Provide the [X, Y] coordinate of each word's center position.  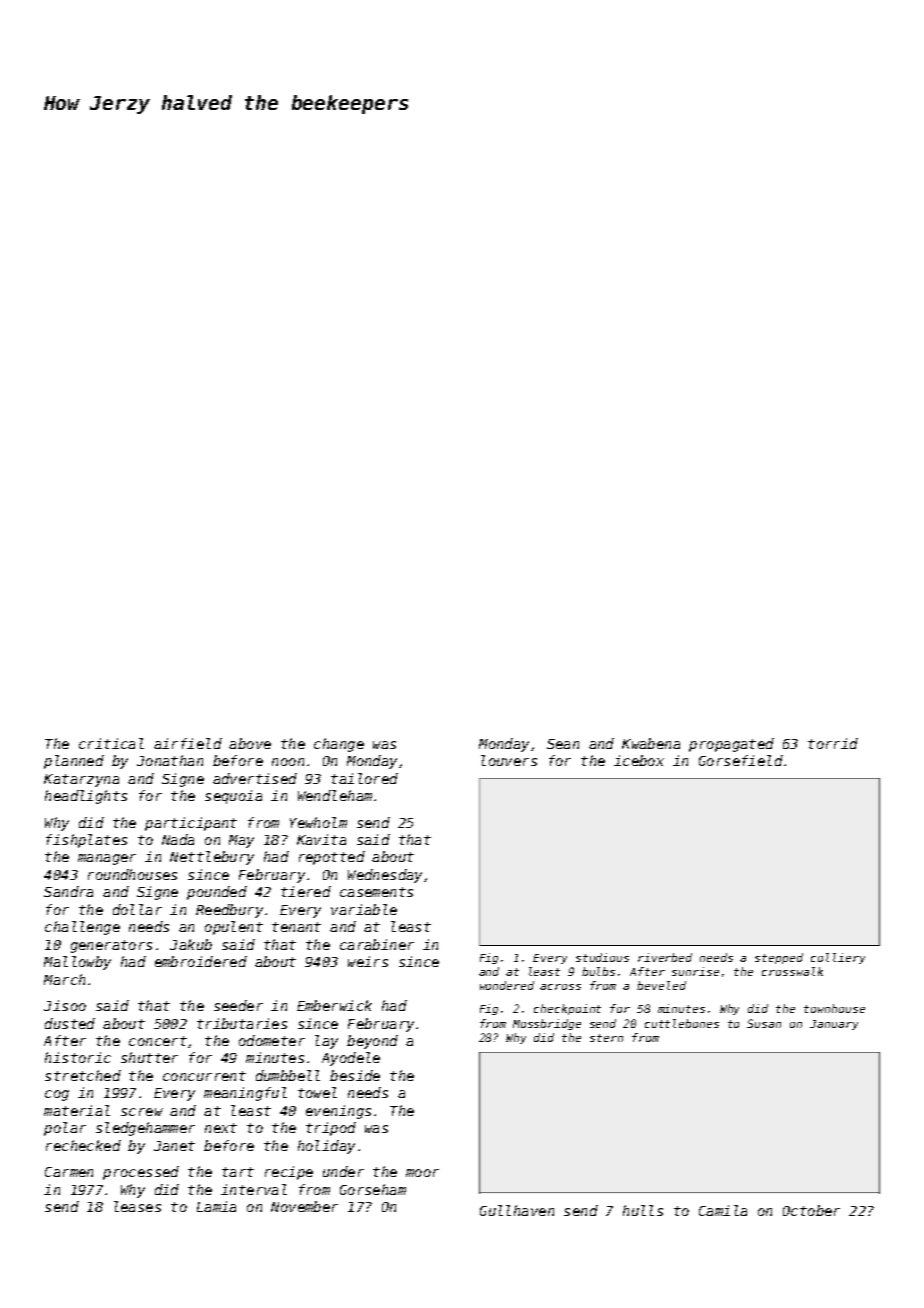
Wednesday [385, 876]
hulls [643, 1210]
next [221, 1128]
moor [422, 1173]
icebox [639, 760]
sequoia [233, 797]
